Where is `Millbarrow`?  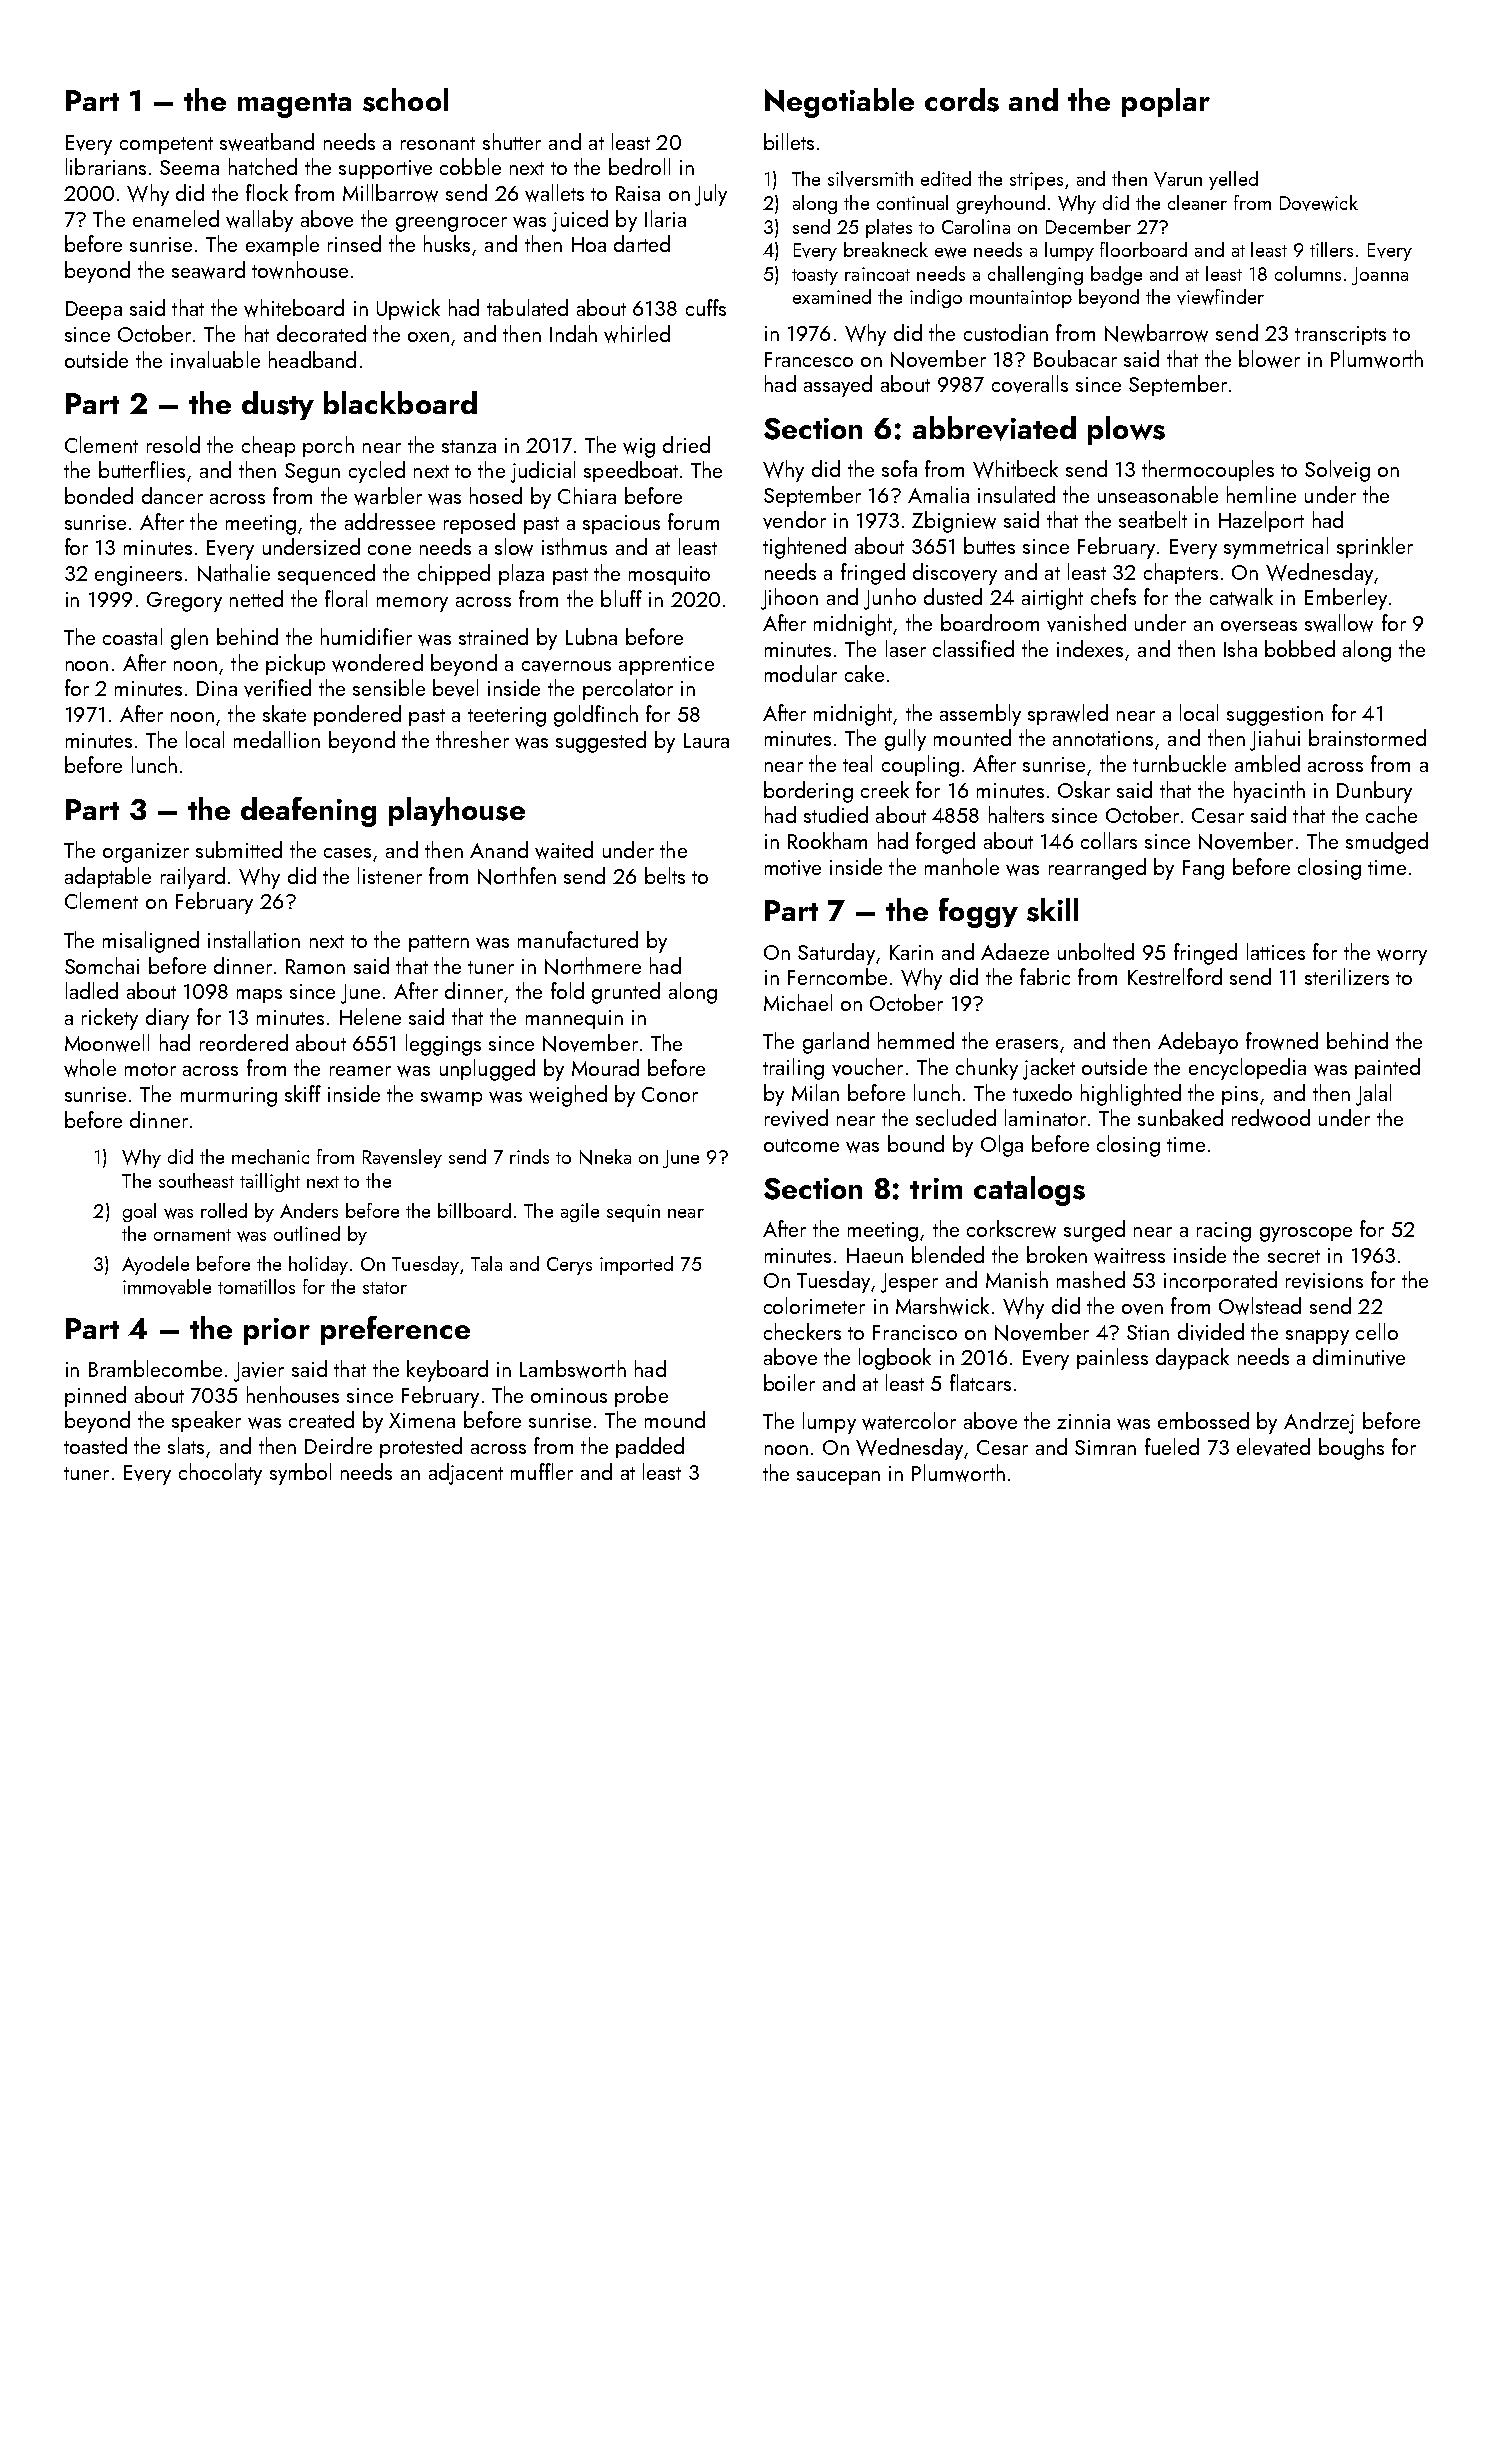 Millbarrow is located at coordinates (390, 193).
